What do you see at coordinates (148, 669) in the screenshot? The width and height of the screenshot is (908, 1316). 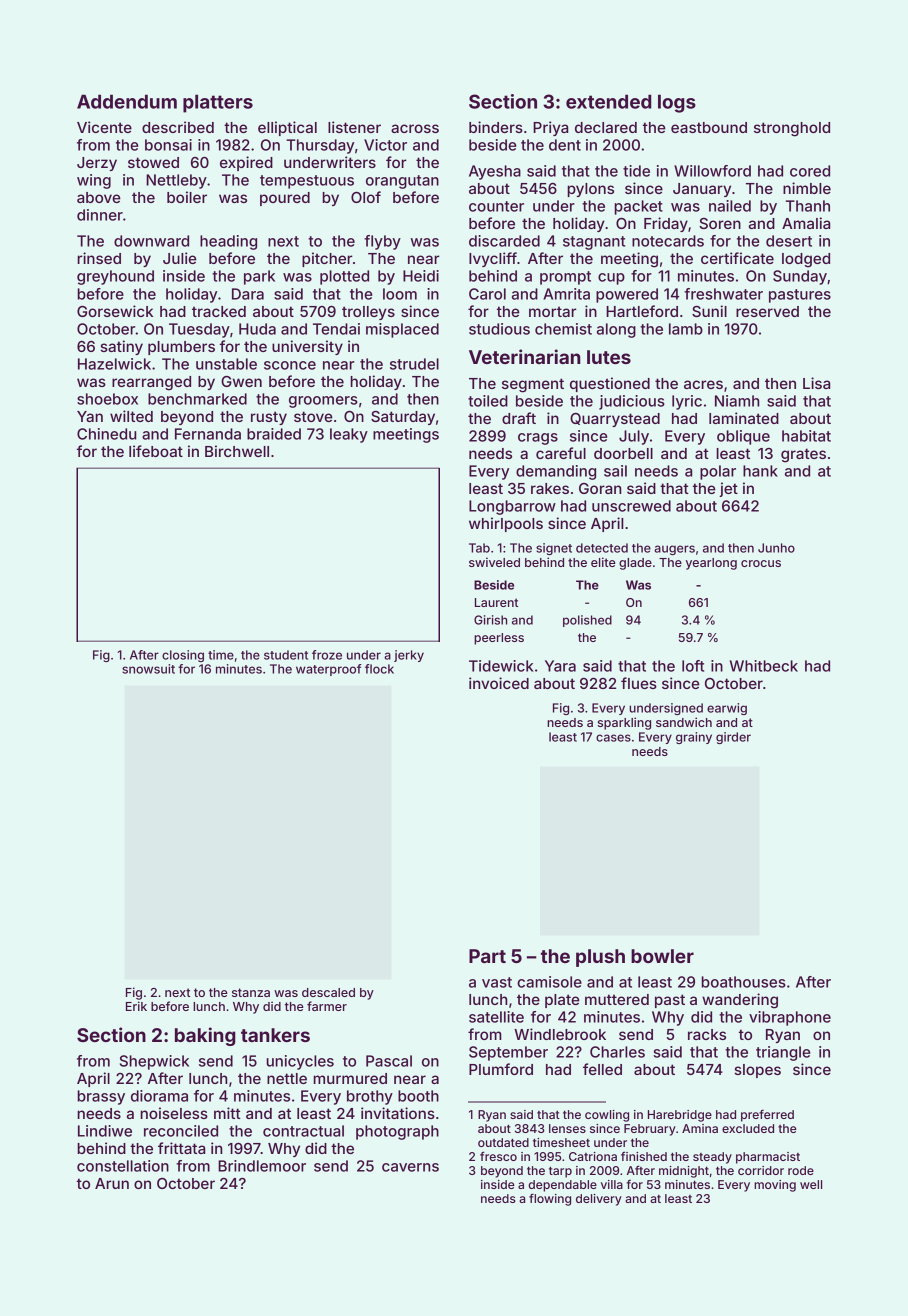 I see `snowsuit` at bounding box center [148, 669].
